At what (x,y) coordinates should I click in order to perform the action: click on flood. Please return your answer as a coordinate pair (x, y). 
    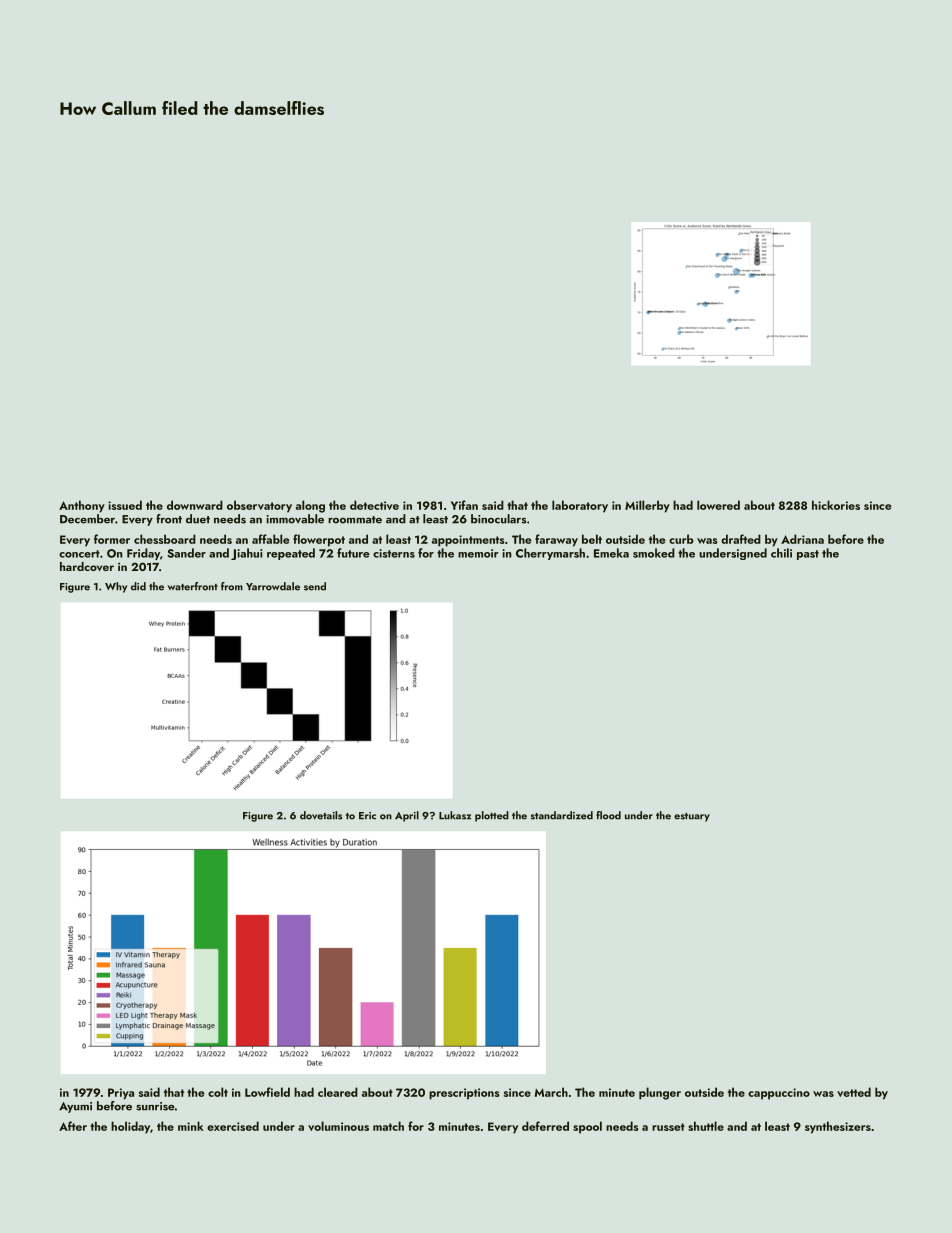
    Looking at the image, I should click on (608, 815).
